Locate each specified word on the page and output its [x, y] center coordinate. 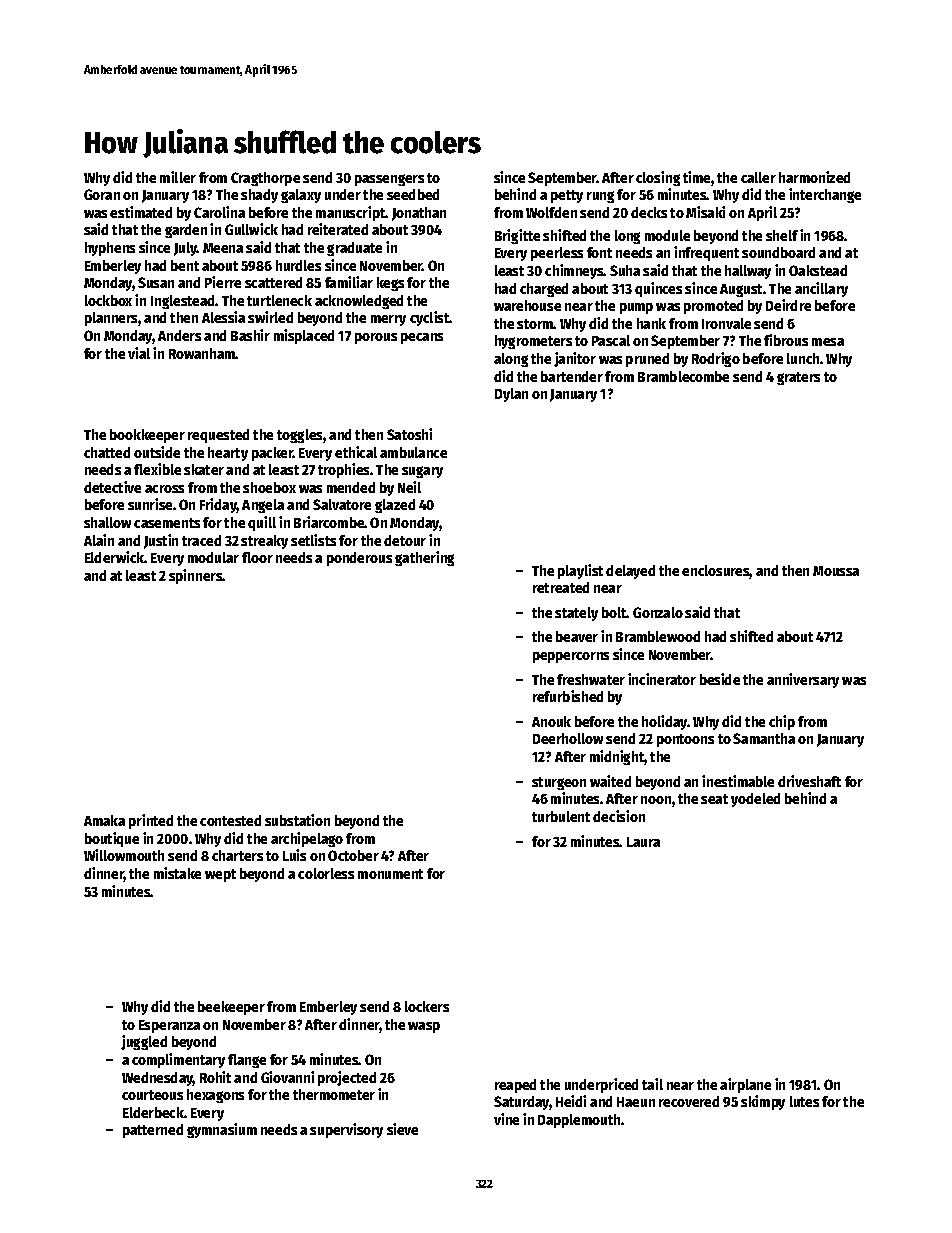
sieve [402, 1129]
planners [111, 319]
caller [758, 177]
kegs [390, 284]
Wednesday [157, 1079]
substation [297, 820]
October [353, 855]
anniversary [803, 680]
